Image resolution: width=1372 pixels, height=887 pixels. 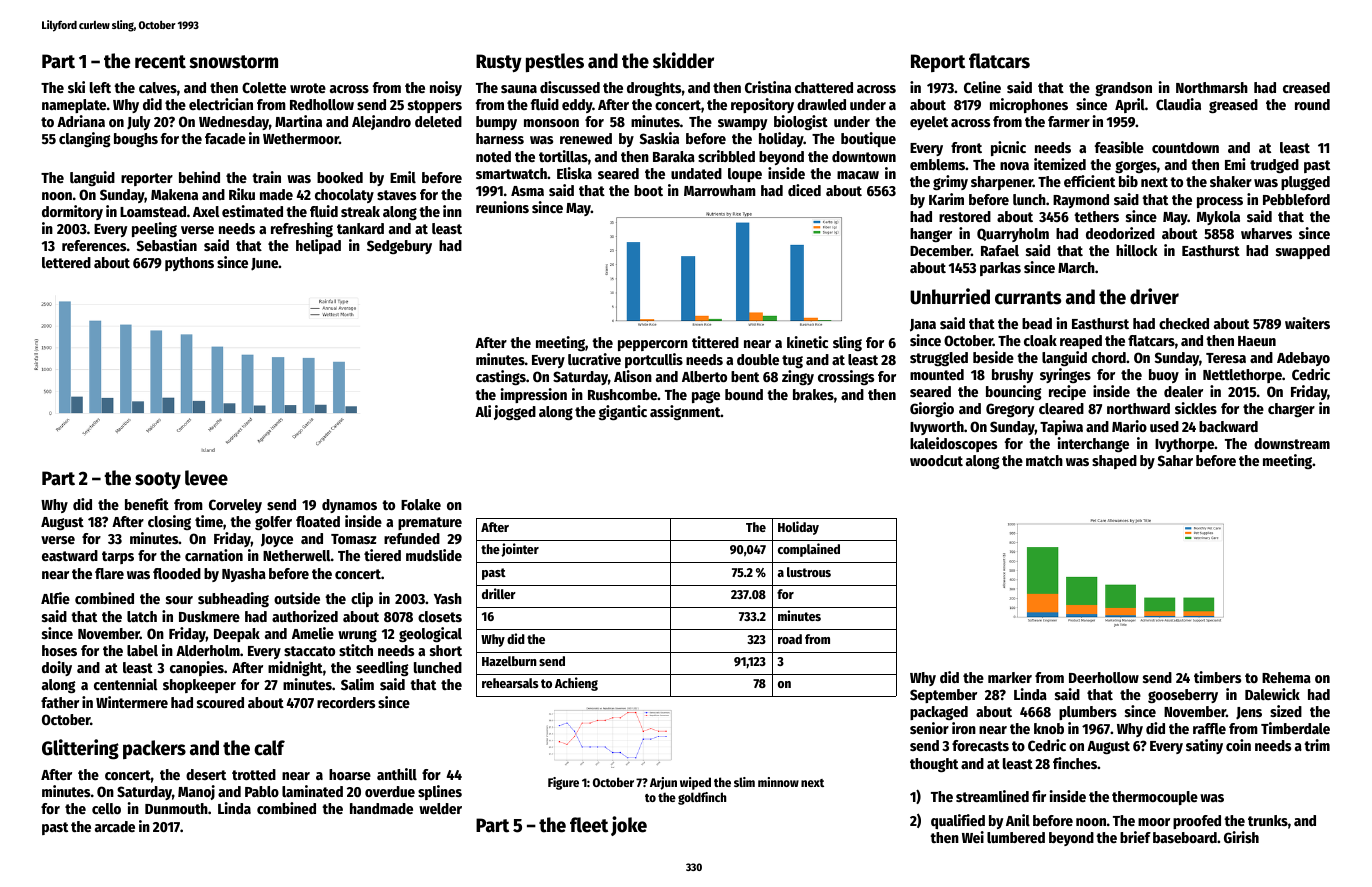 I want to click on sickles, so click(x=1196, y=408).
